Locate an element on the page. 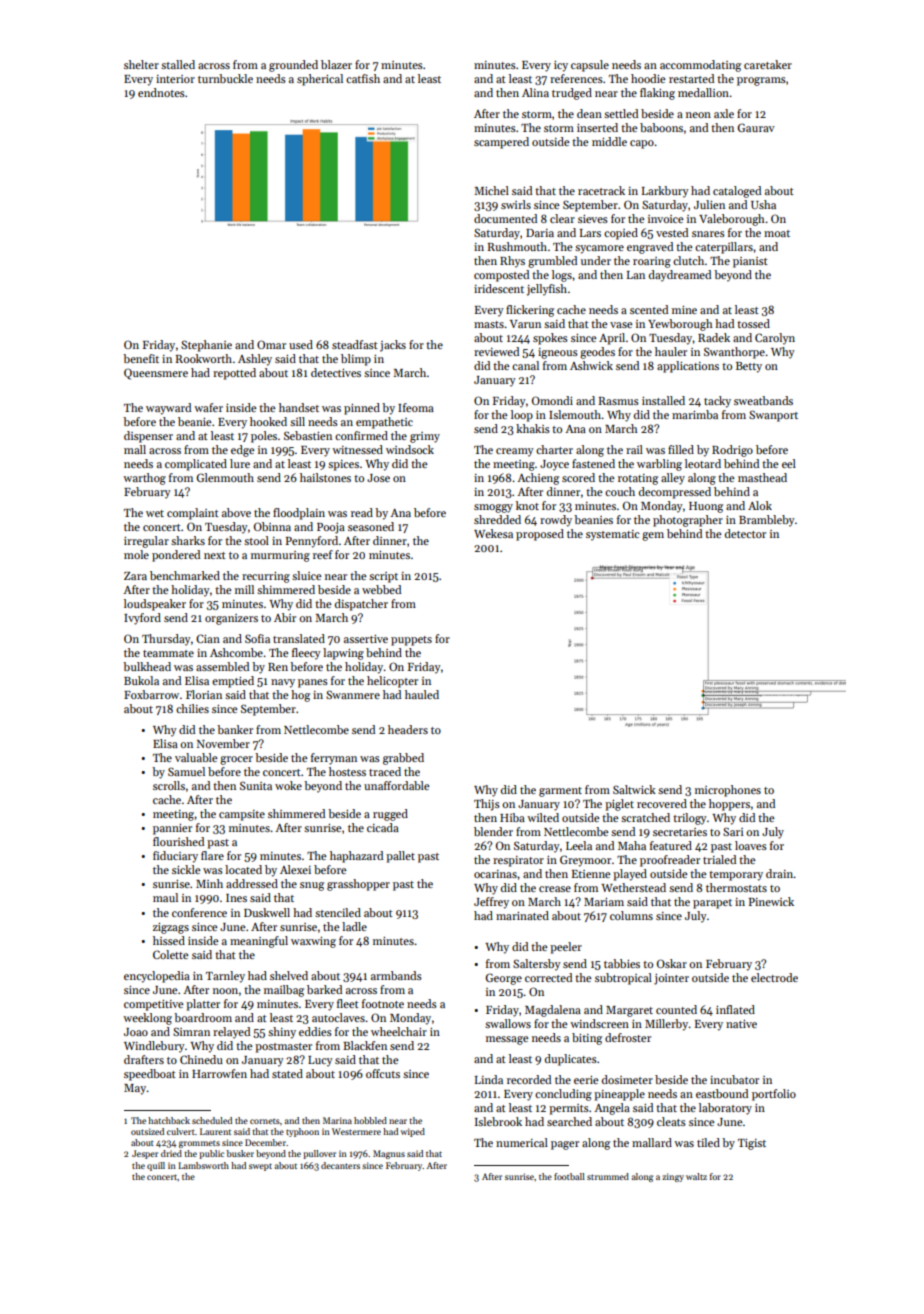 Image resolution: width=924 pixels, height=1314 pixels. catfish is located at coordinates (363, 78).
